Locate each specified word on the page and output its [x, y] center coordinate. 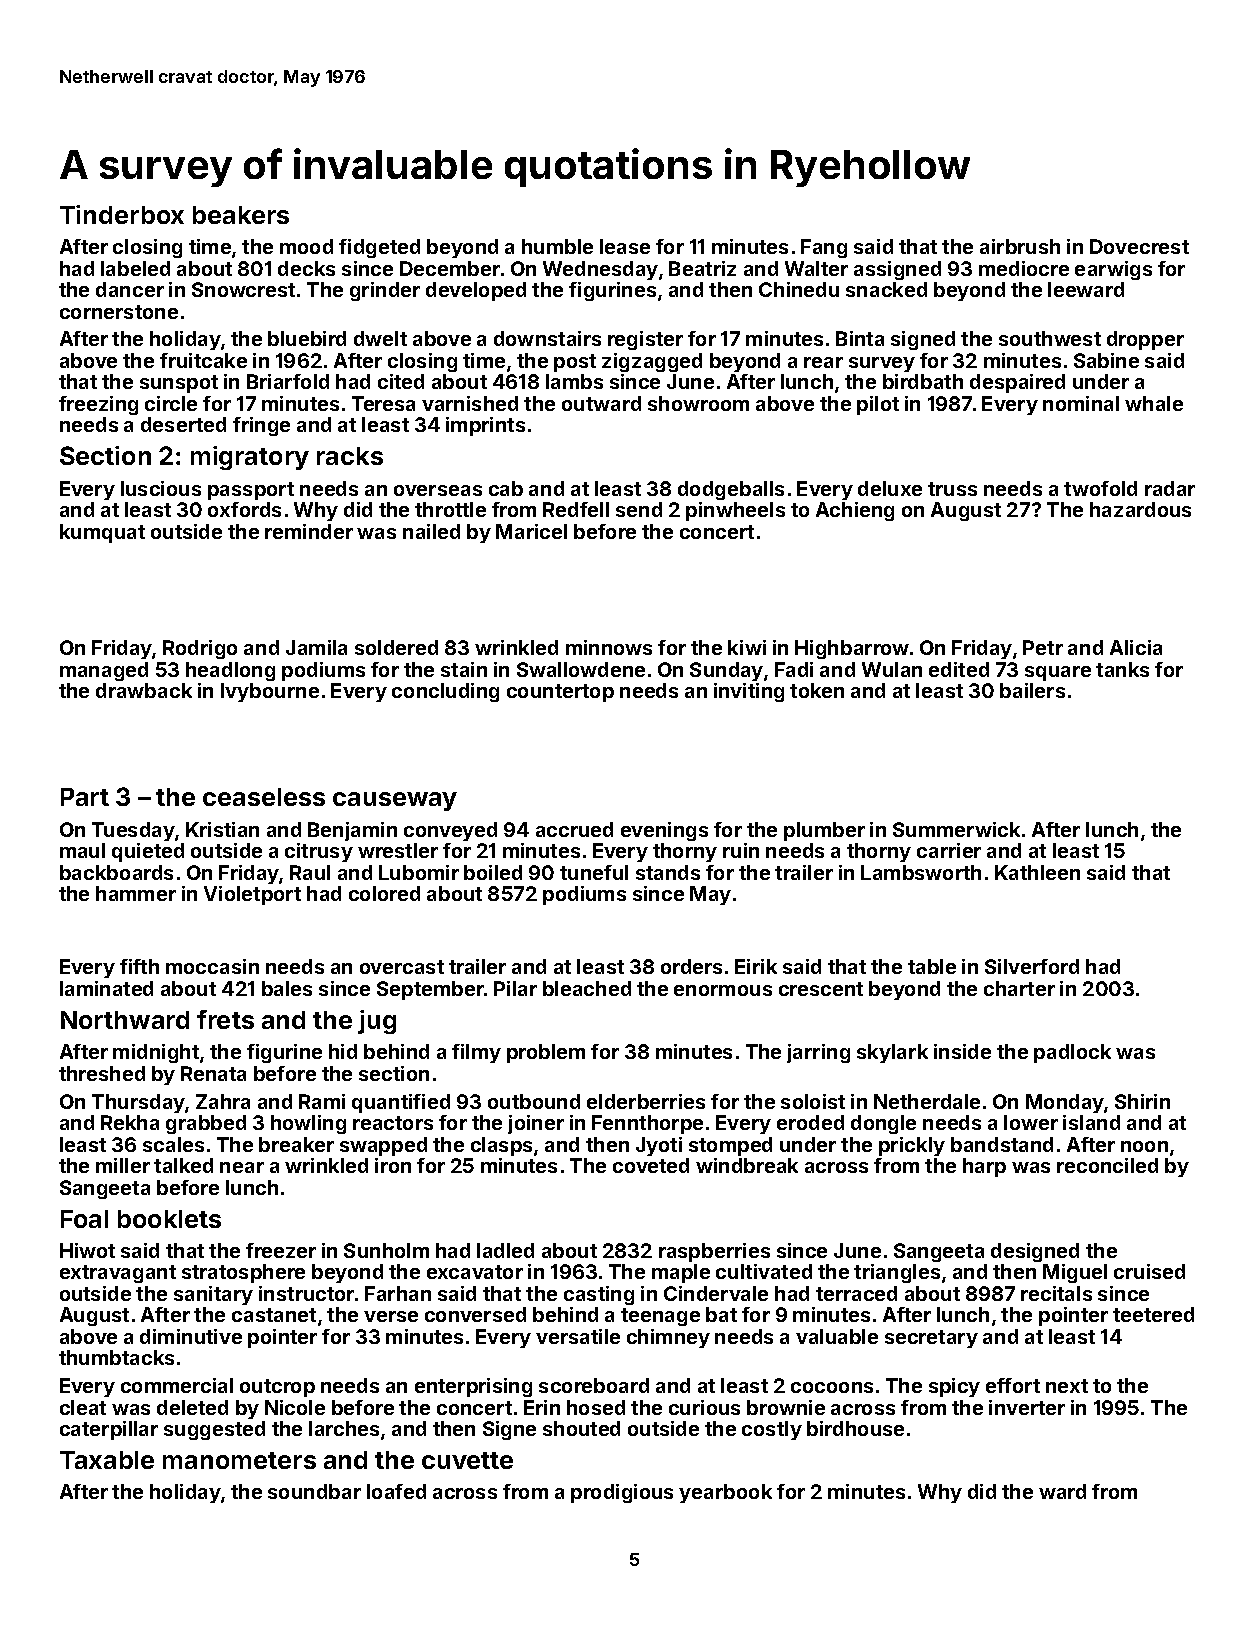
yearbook [725, 1493]
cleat [83, 1407]
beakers [241, 215]
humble [557, 246]
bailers [1032, 690]
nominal [1081, 403]
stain [464, 669]
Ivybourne [270, 692]
